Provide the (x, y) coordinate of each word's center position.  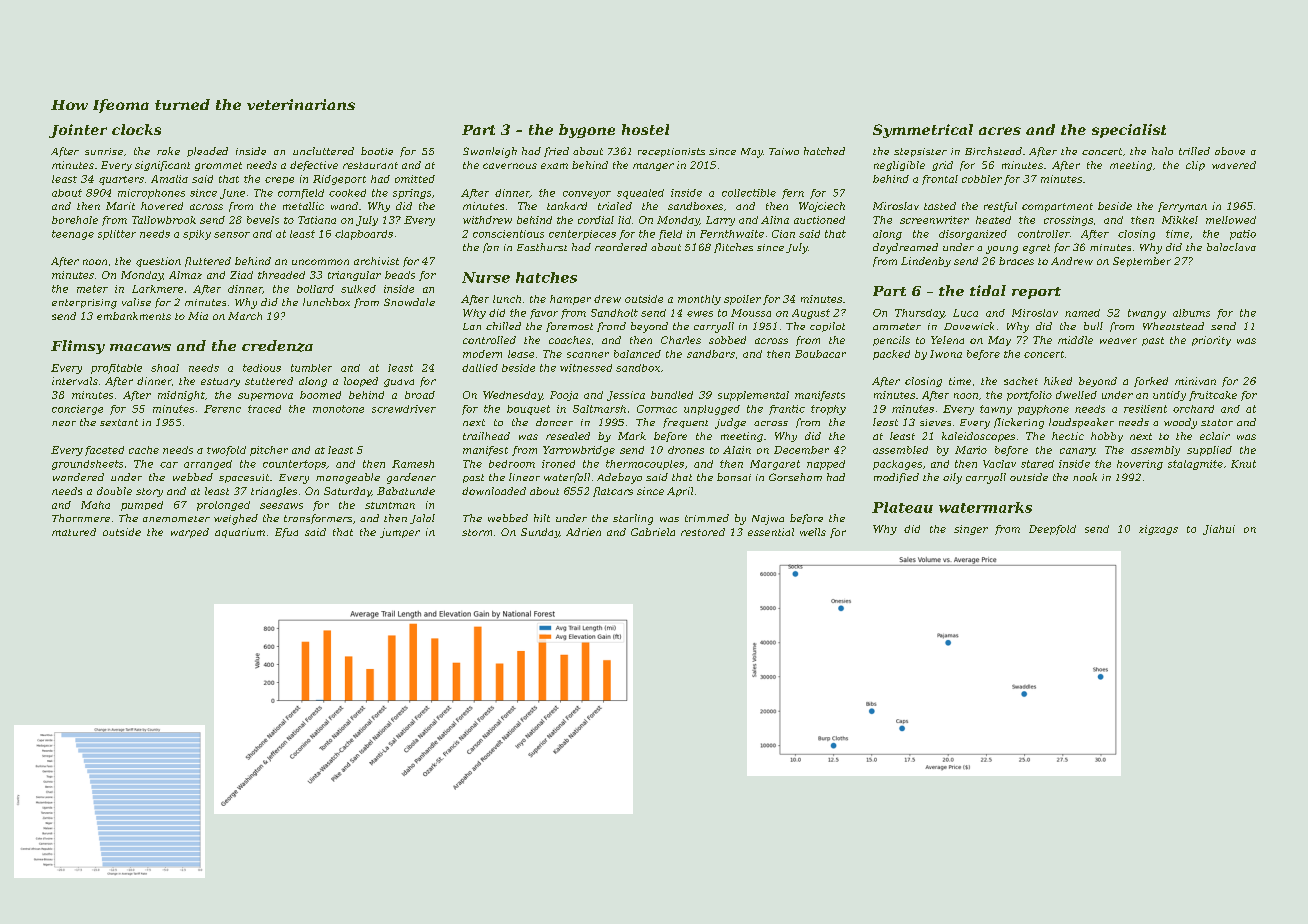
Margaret (775, 465)
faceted (104, 451)
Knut (1243, 464)
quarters (121, 180)
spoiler (742, 300)
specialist (1129, 131)
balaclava (1231, 247)
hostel (645, 129)
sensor (232, 235)
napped (826, 465)
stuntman (390, 505)
